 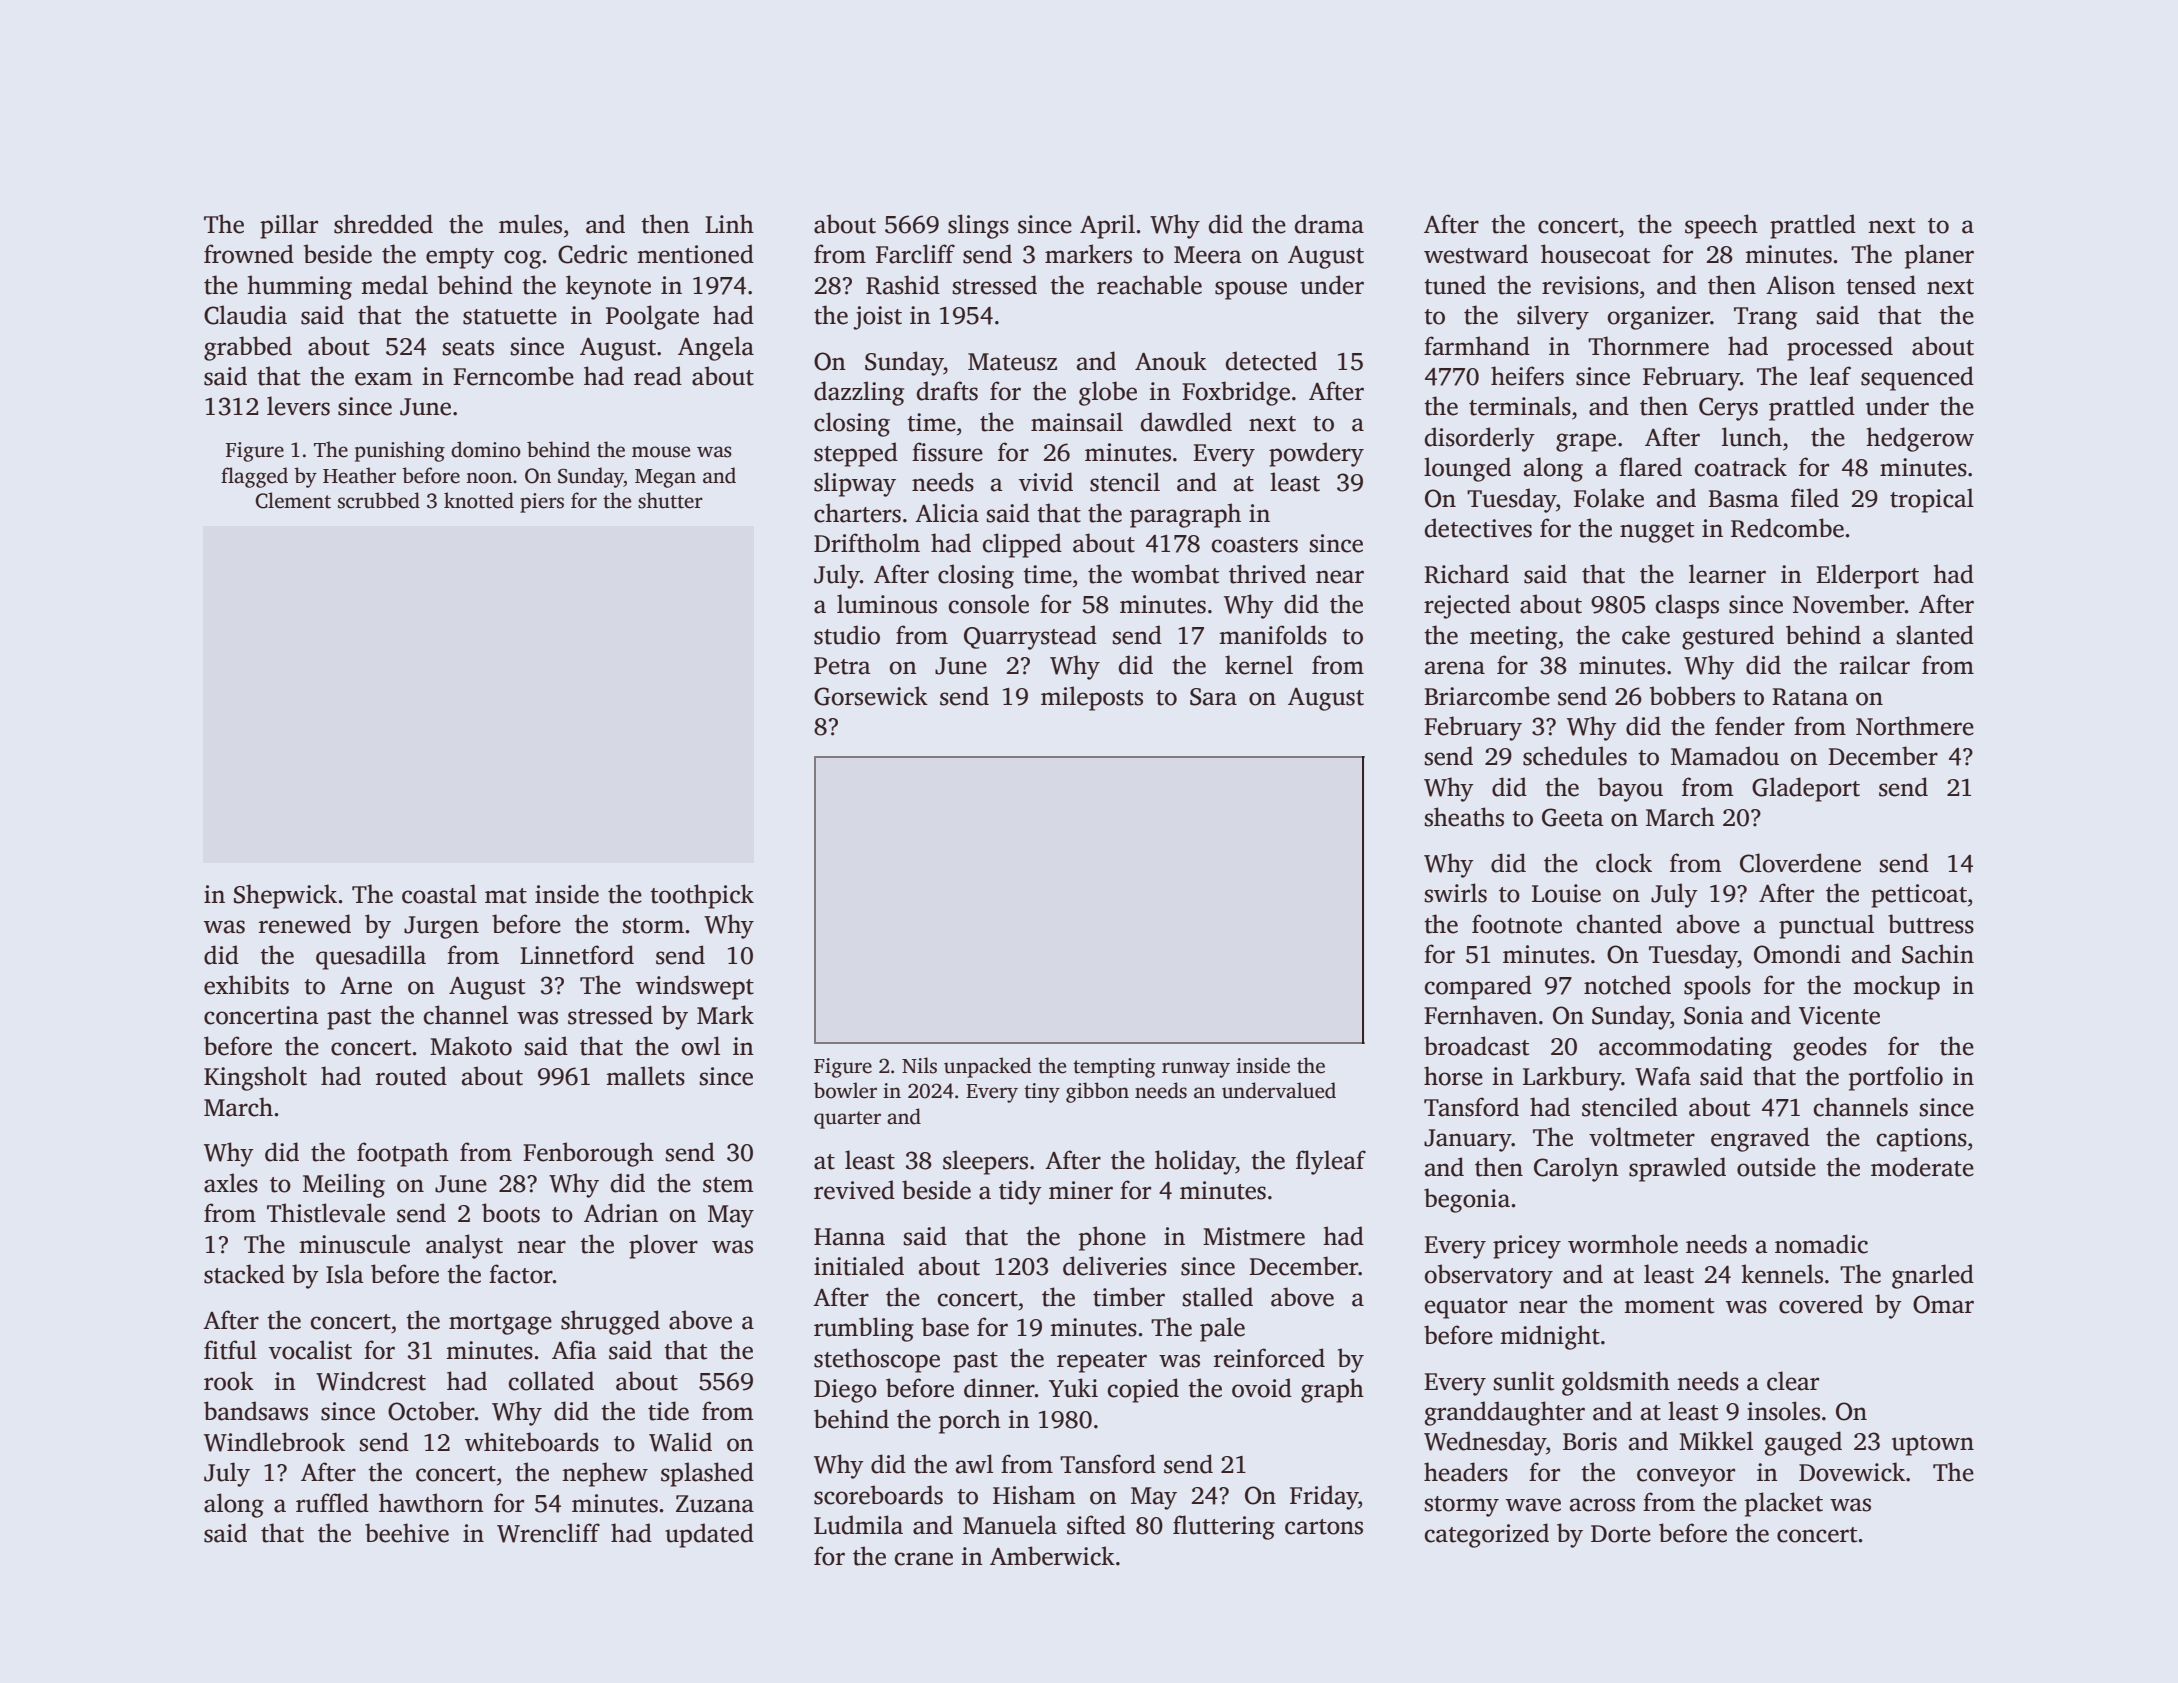 I want to click on phone, so click(x=1112, y=1238).
